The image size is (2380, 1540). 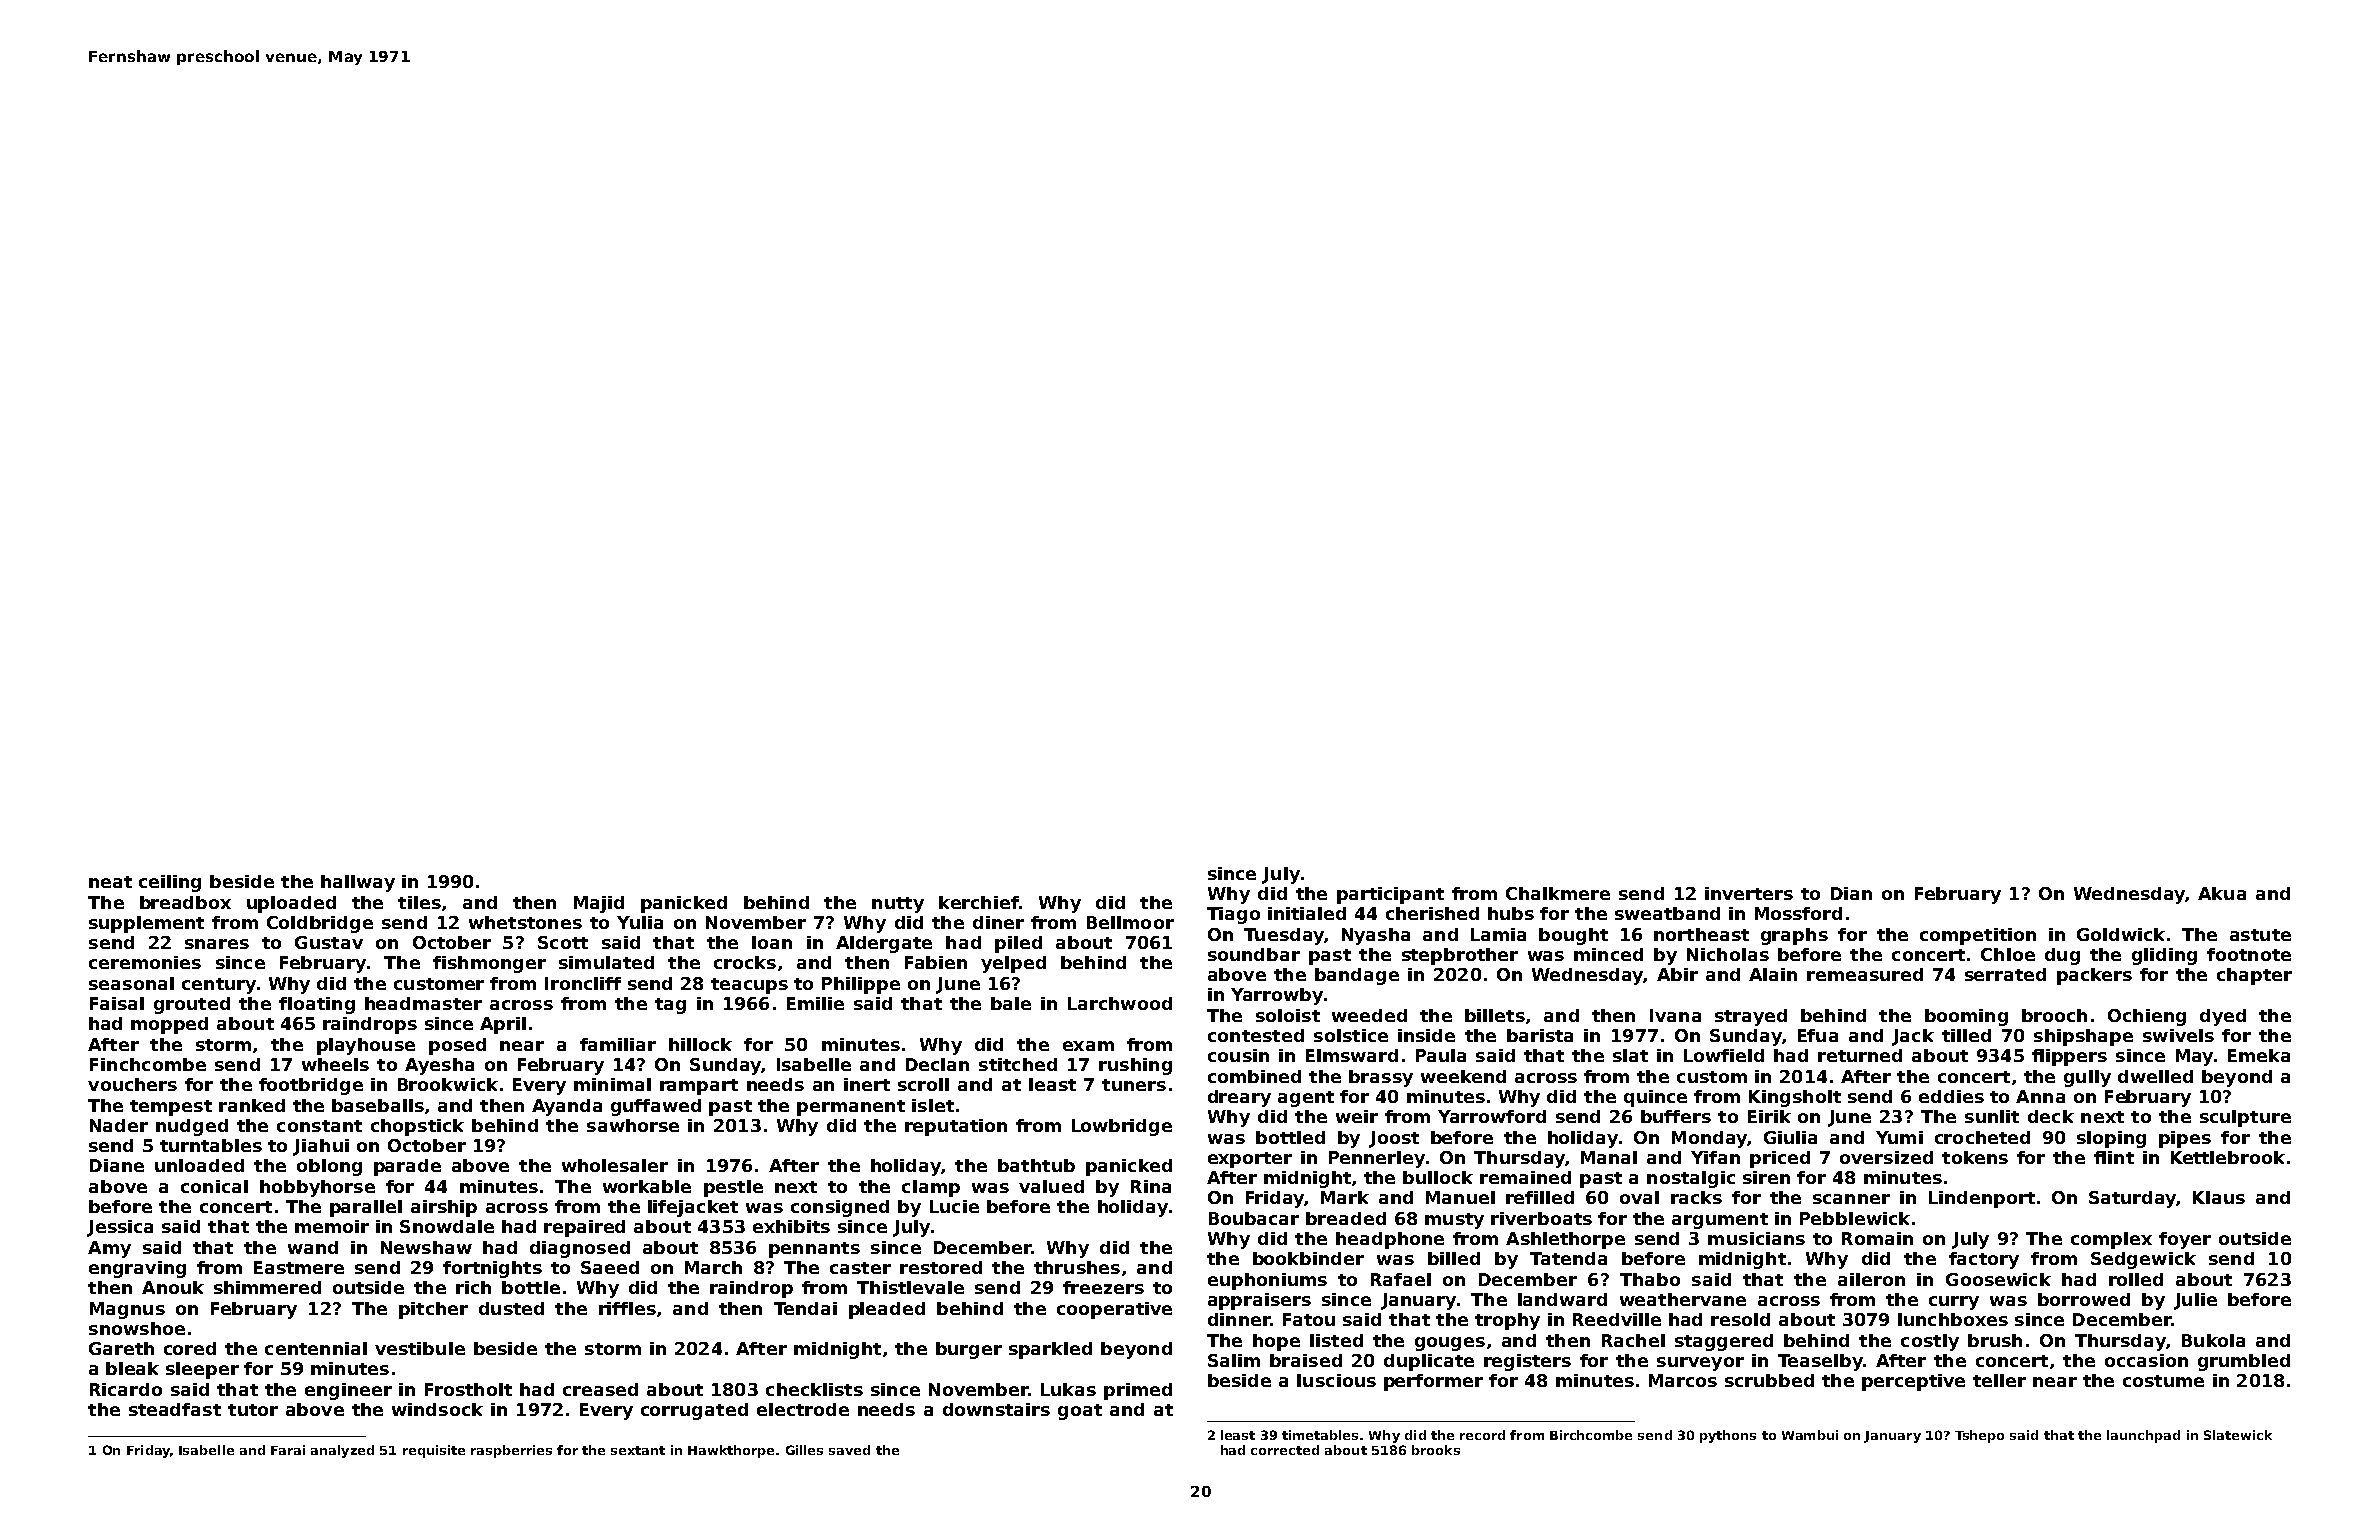 What do you see at coordinates (979, 902) in the document?
I see `kerchief` at bounding box center [979, 902].
